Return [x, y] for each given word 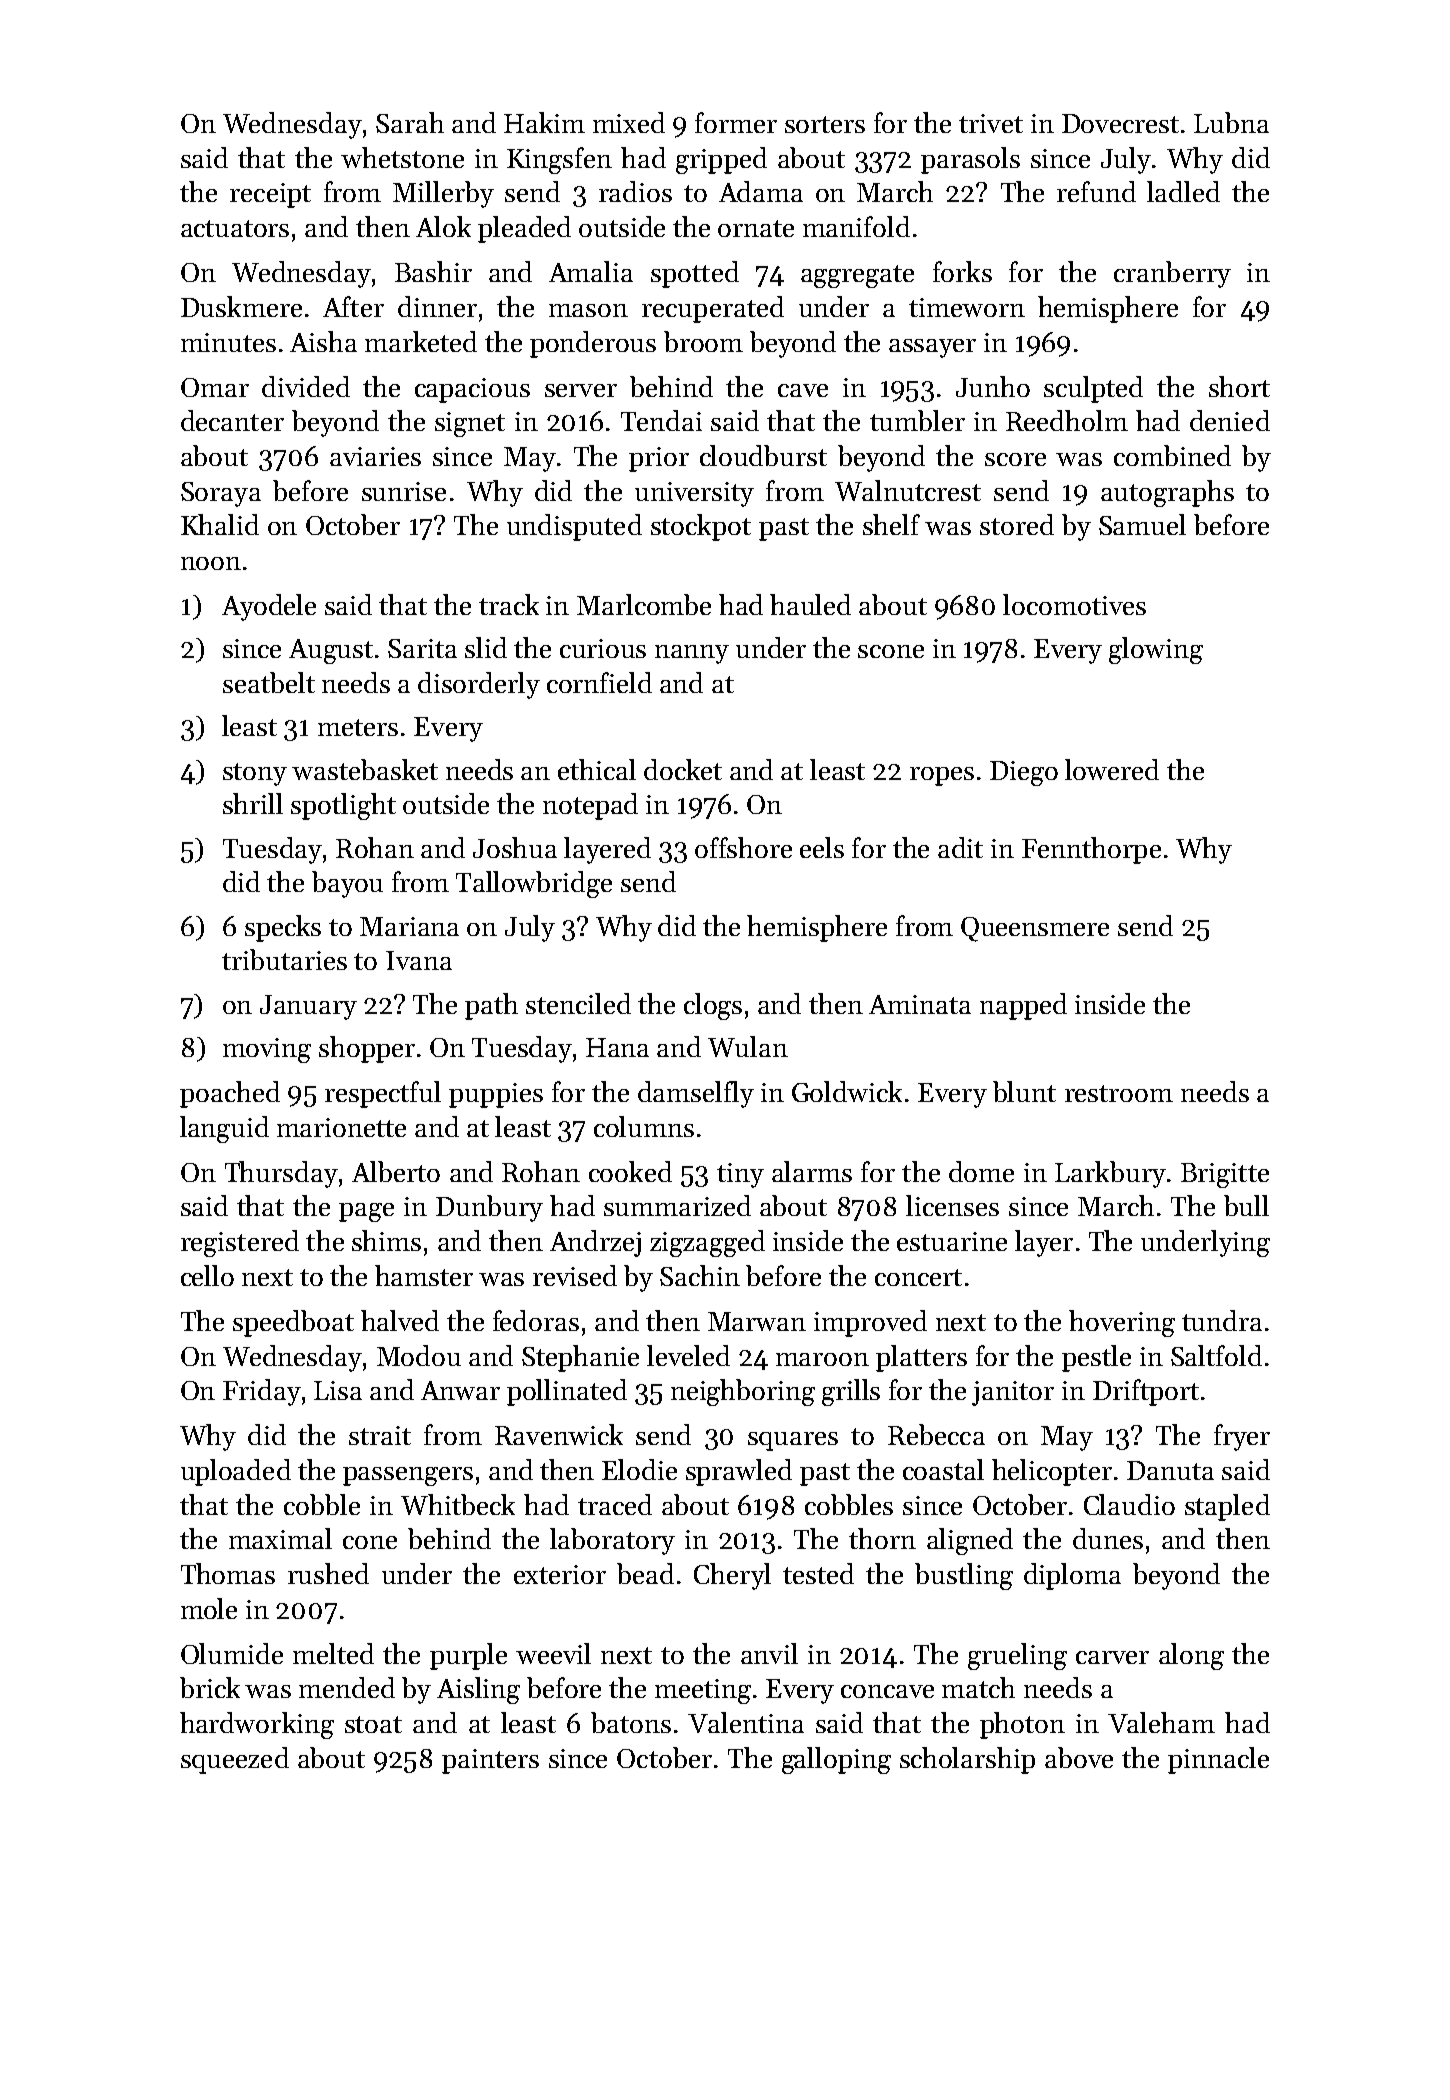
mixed [629, 122]
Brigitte [1225, 1175]
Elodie [639, 1469]
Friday [262, 1392]
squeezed [235, 1760]
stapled [1227, 1507]
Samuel [1142, 524]
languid [224, 1129]
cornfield [599, 682]
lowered [1112, 769]
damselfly [696, 1094]
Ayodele [269, 607]
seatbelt [269, 682]
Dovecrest [1120, 123]
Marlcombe [644, 604]
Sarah [410, 122]
